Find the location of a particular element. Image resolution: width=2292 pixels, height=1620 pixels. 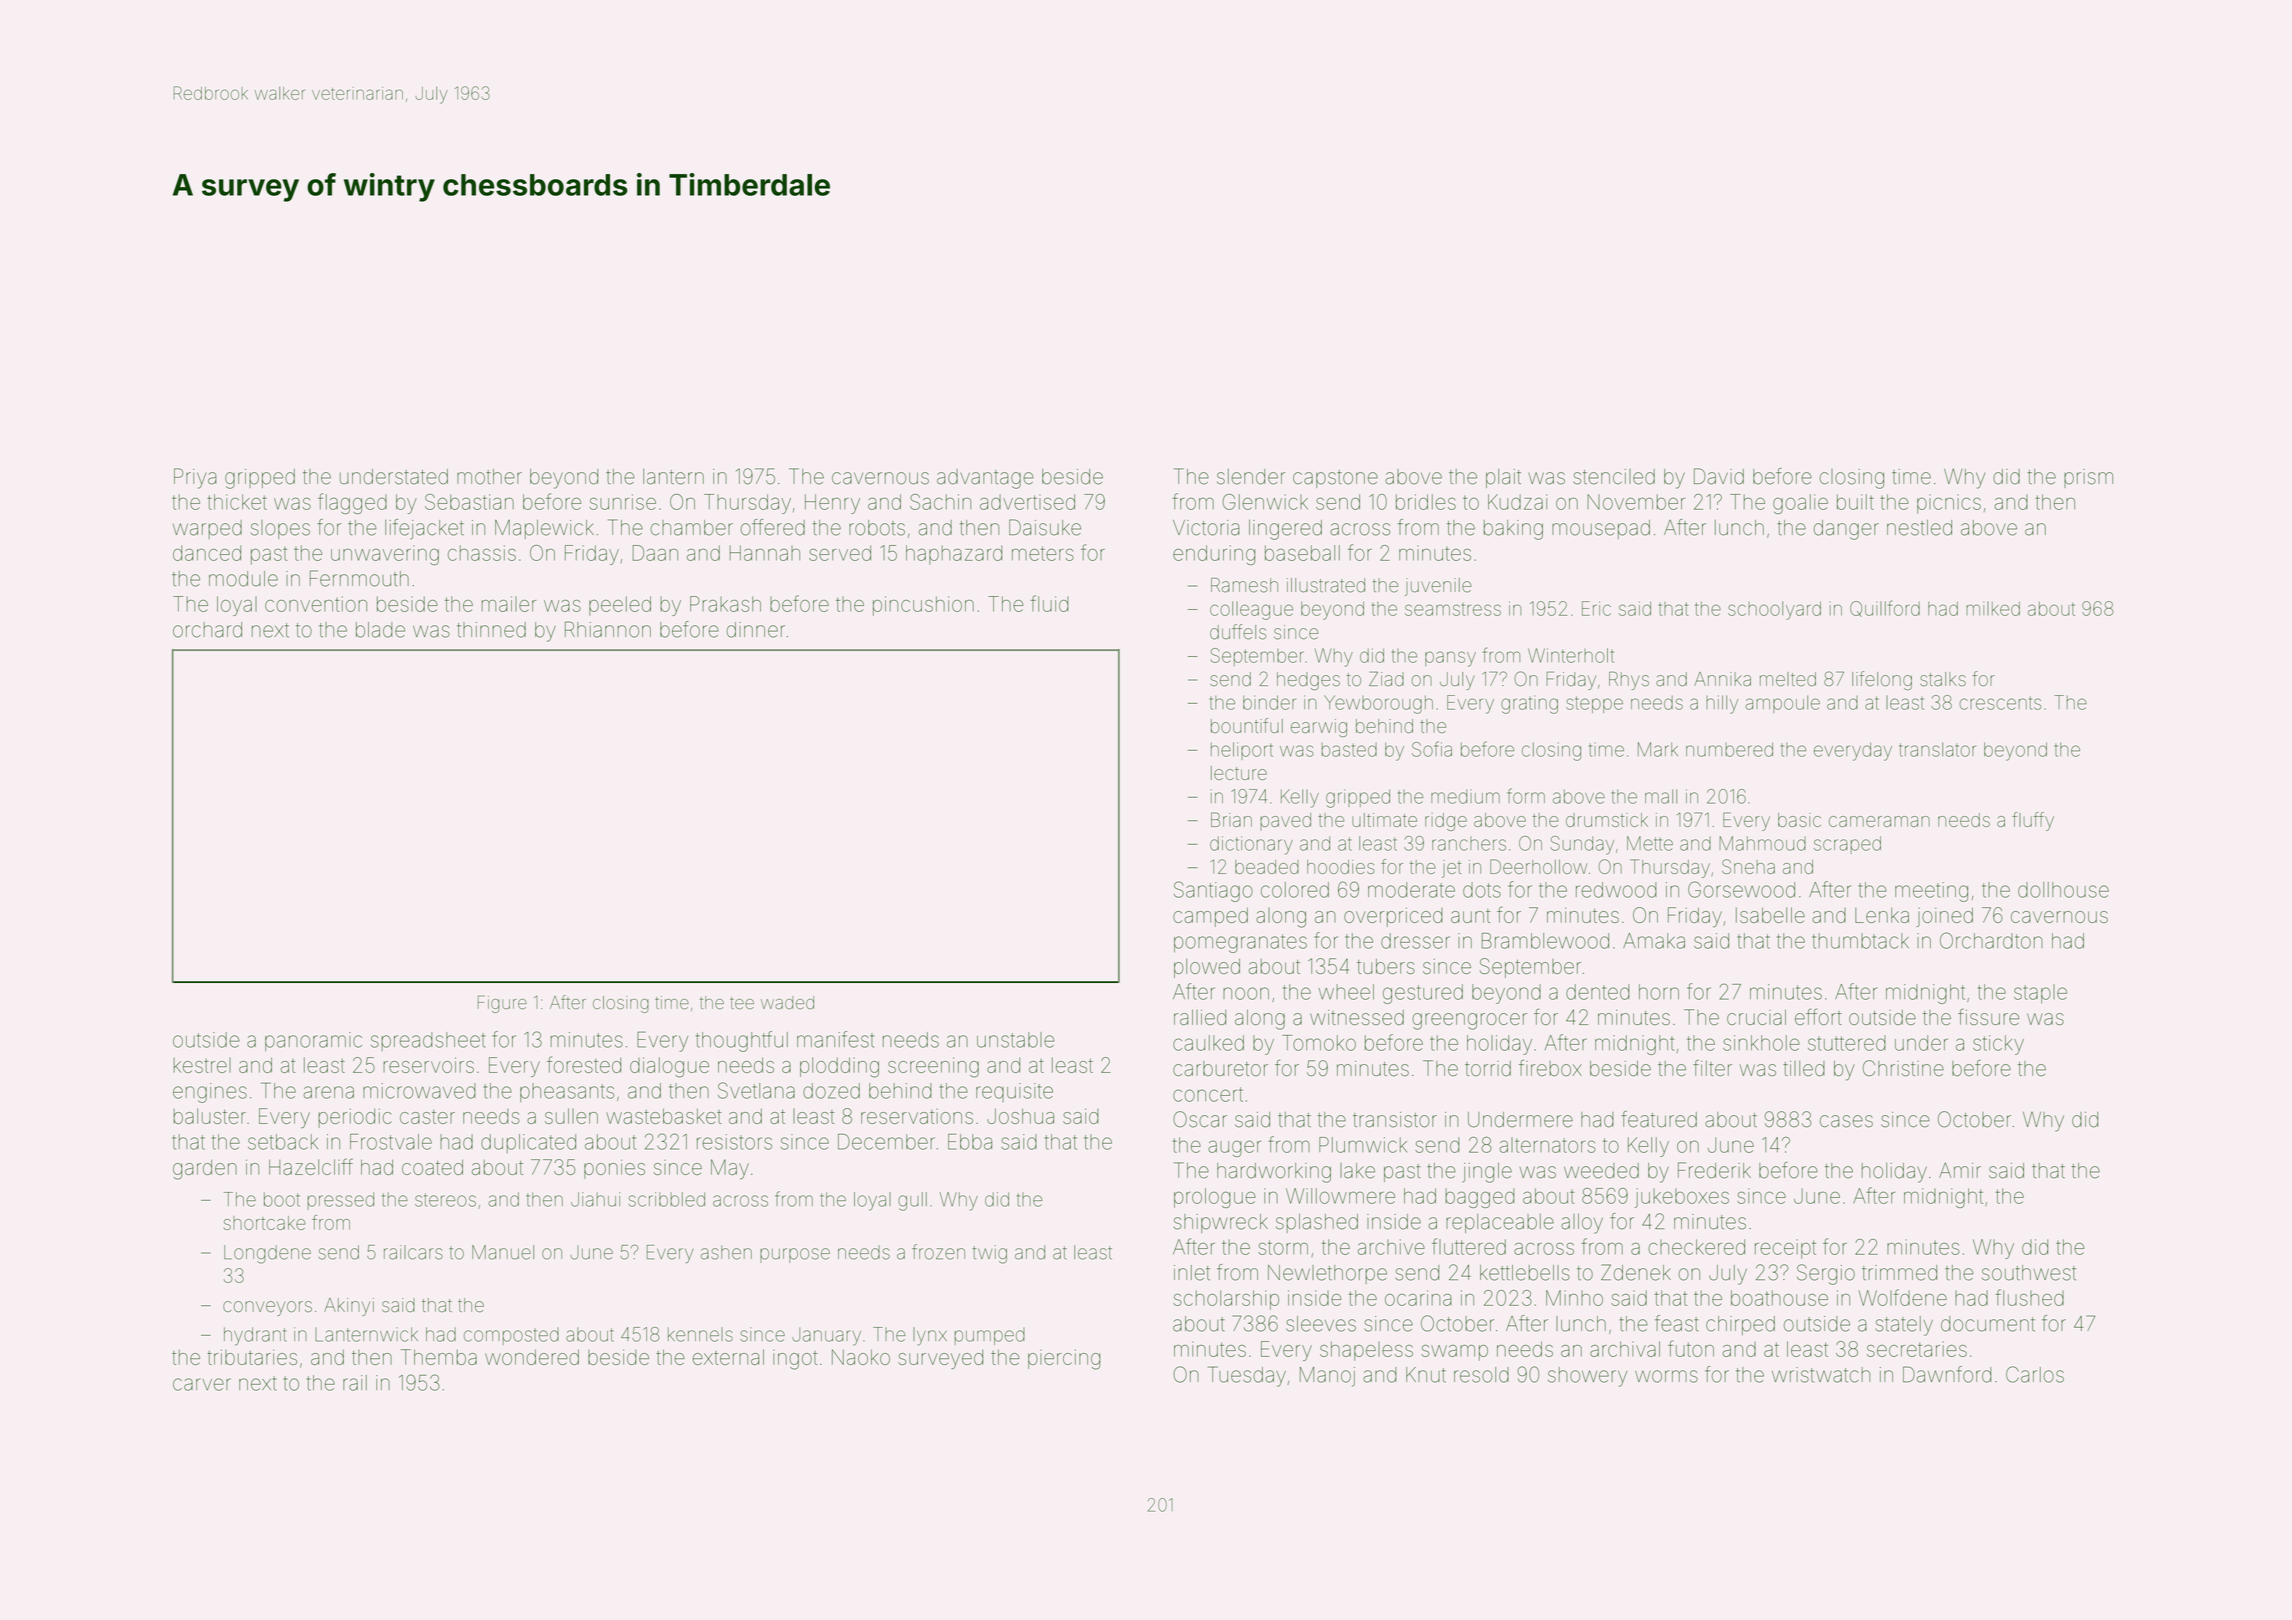

advantage is located at coordinates (985, 479).
